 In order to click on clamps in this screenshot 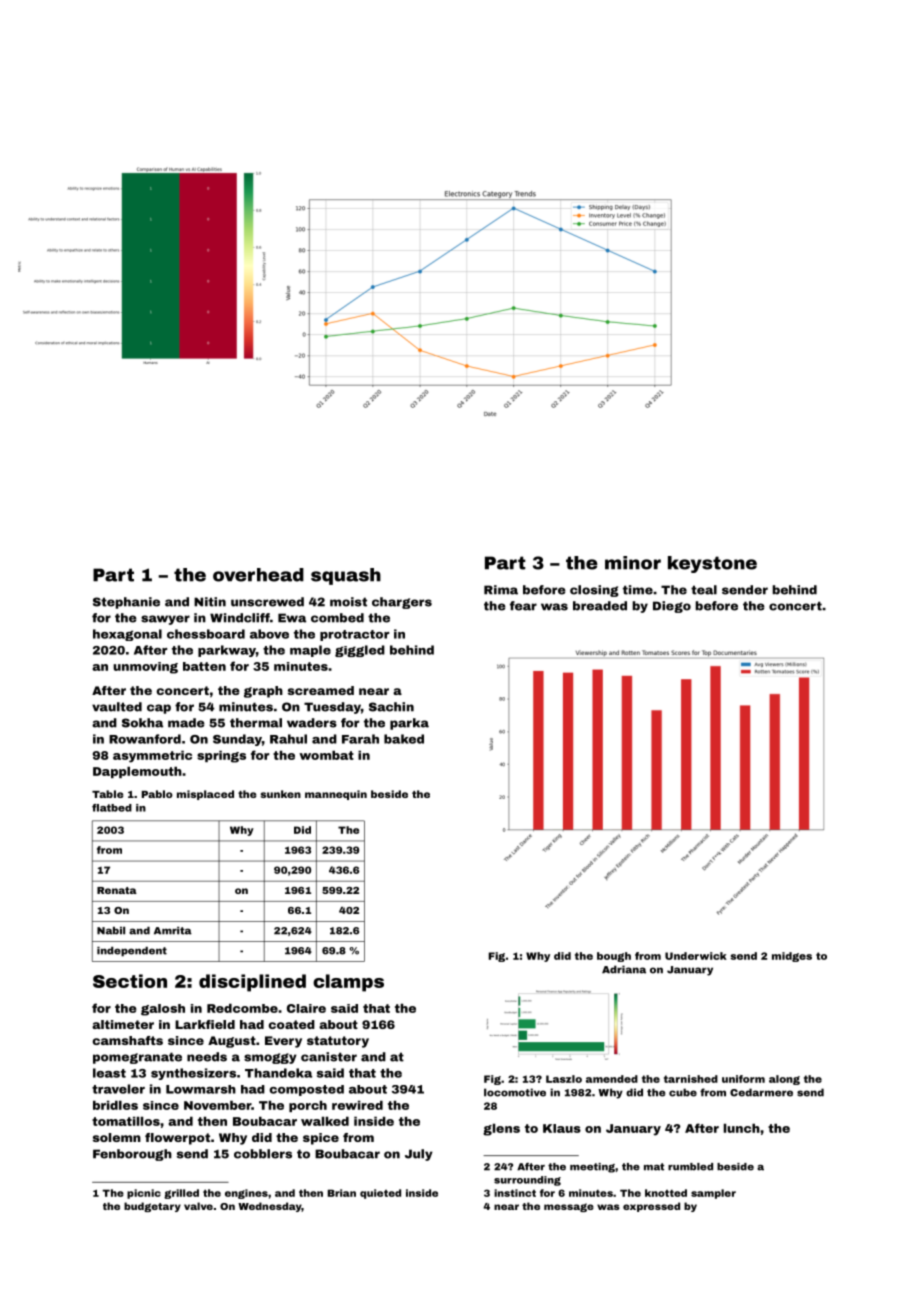, I will do `click(348, 983)`.
